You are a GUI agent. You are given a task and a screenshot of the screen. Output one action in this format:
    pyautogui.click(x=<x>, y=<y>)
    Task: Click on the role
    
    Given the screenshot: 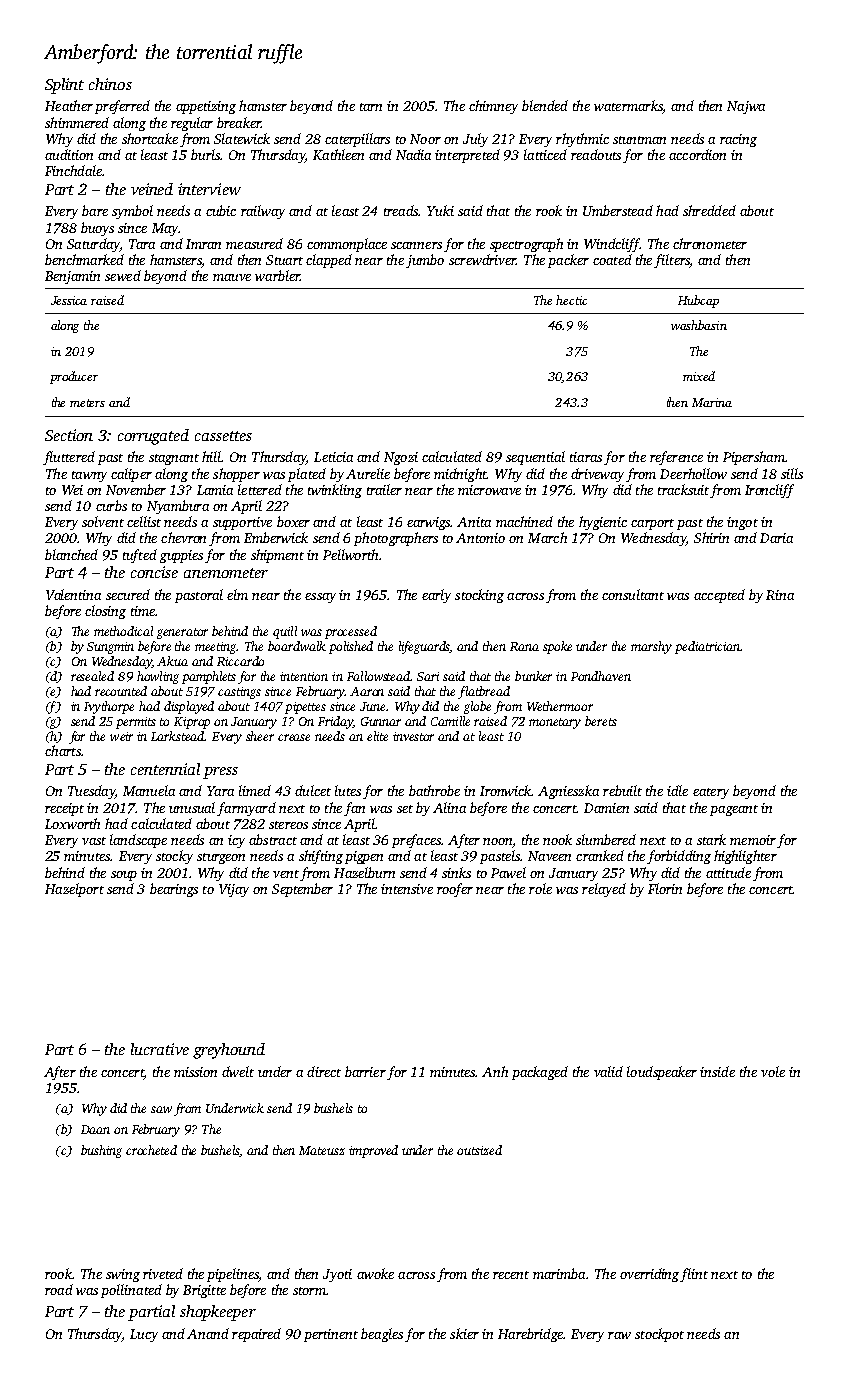 What is the action you would take?
    pyautogui.click(x=540, y=888)
